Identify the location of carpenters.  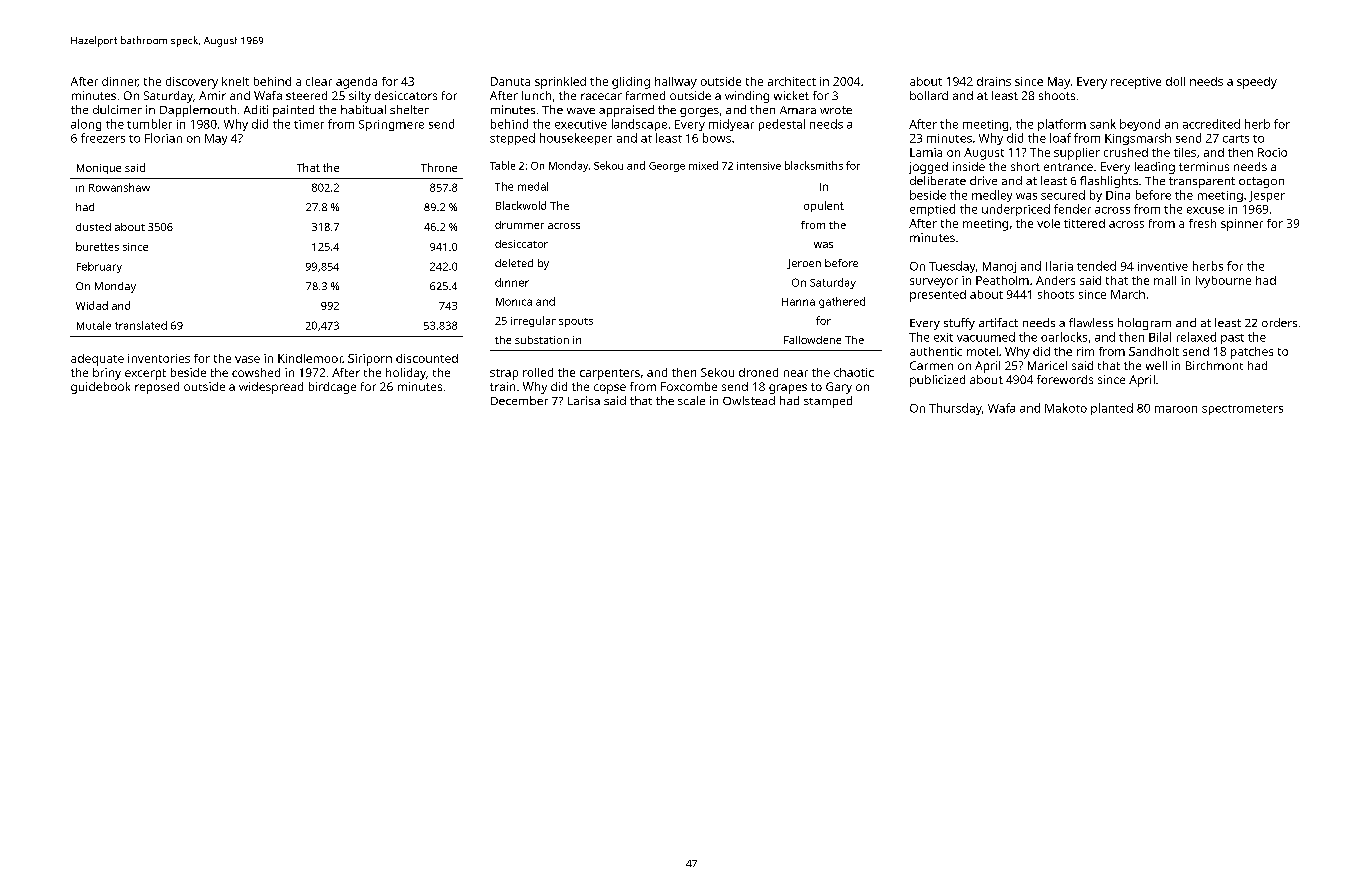
(610, 374).
